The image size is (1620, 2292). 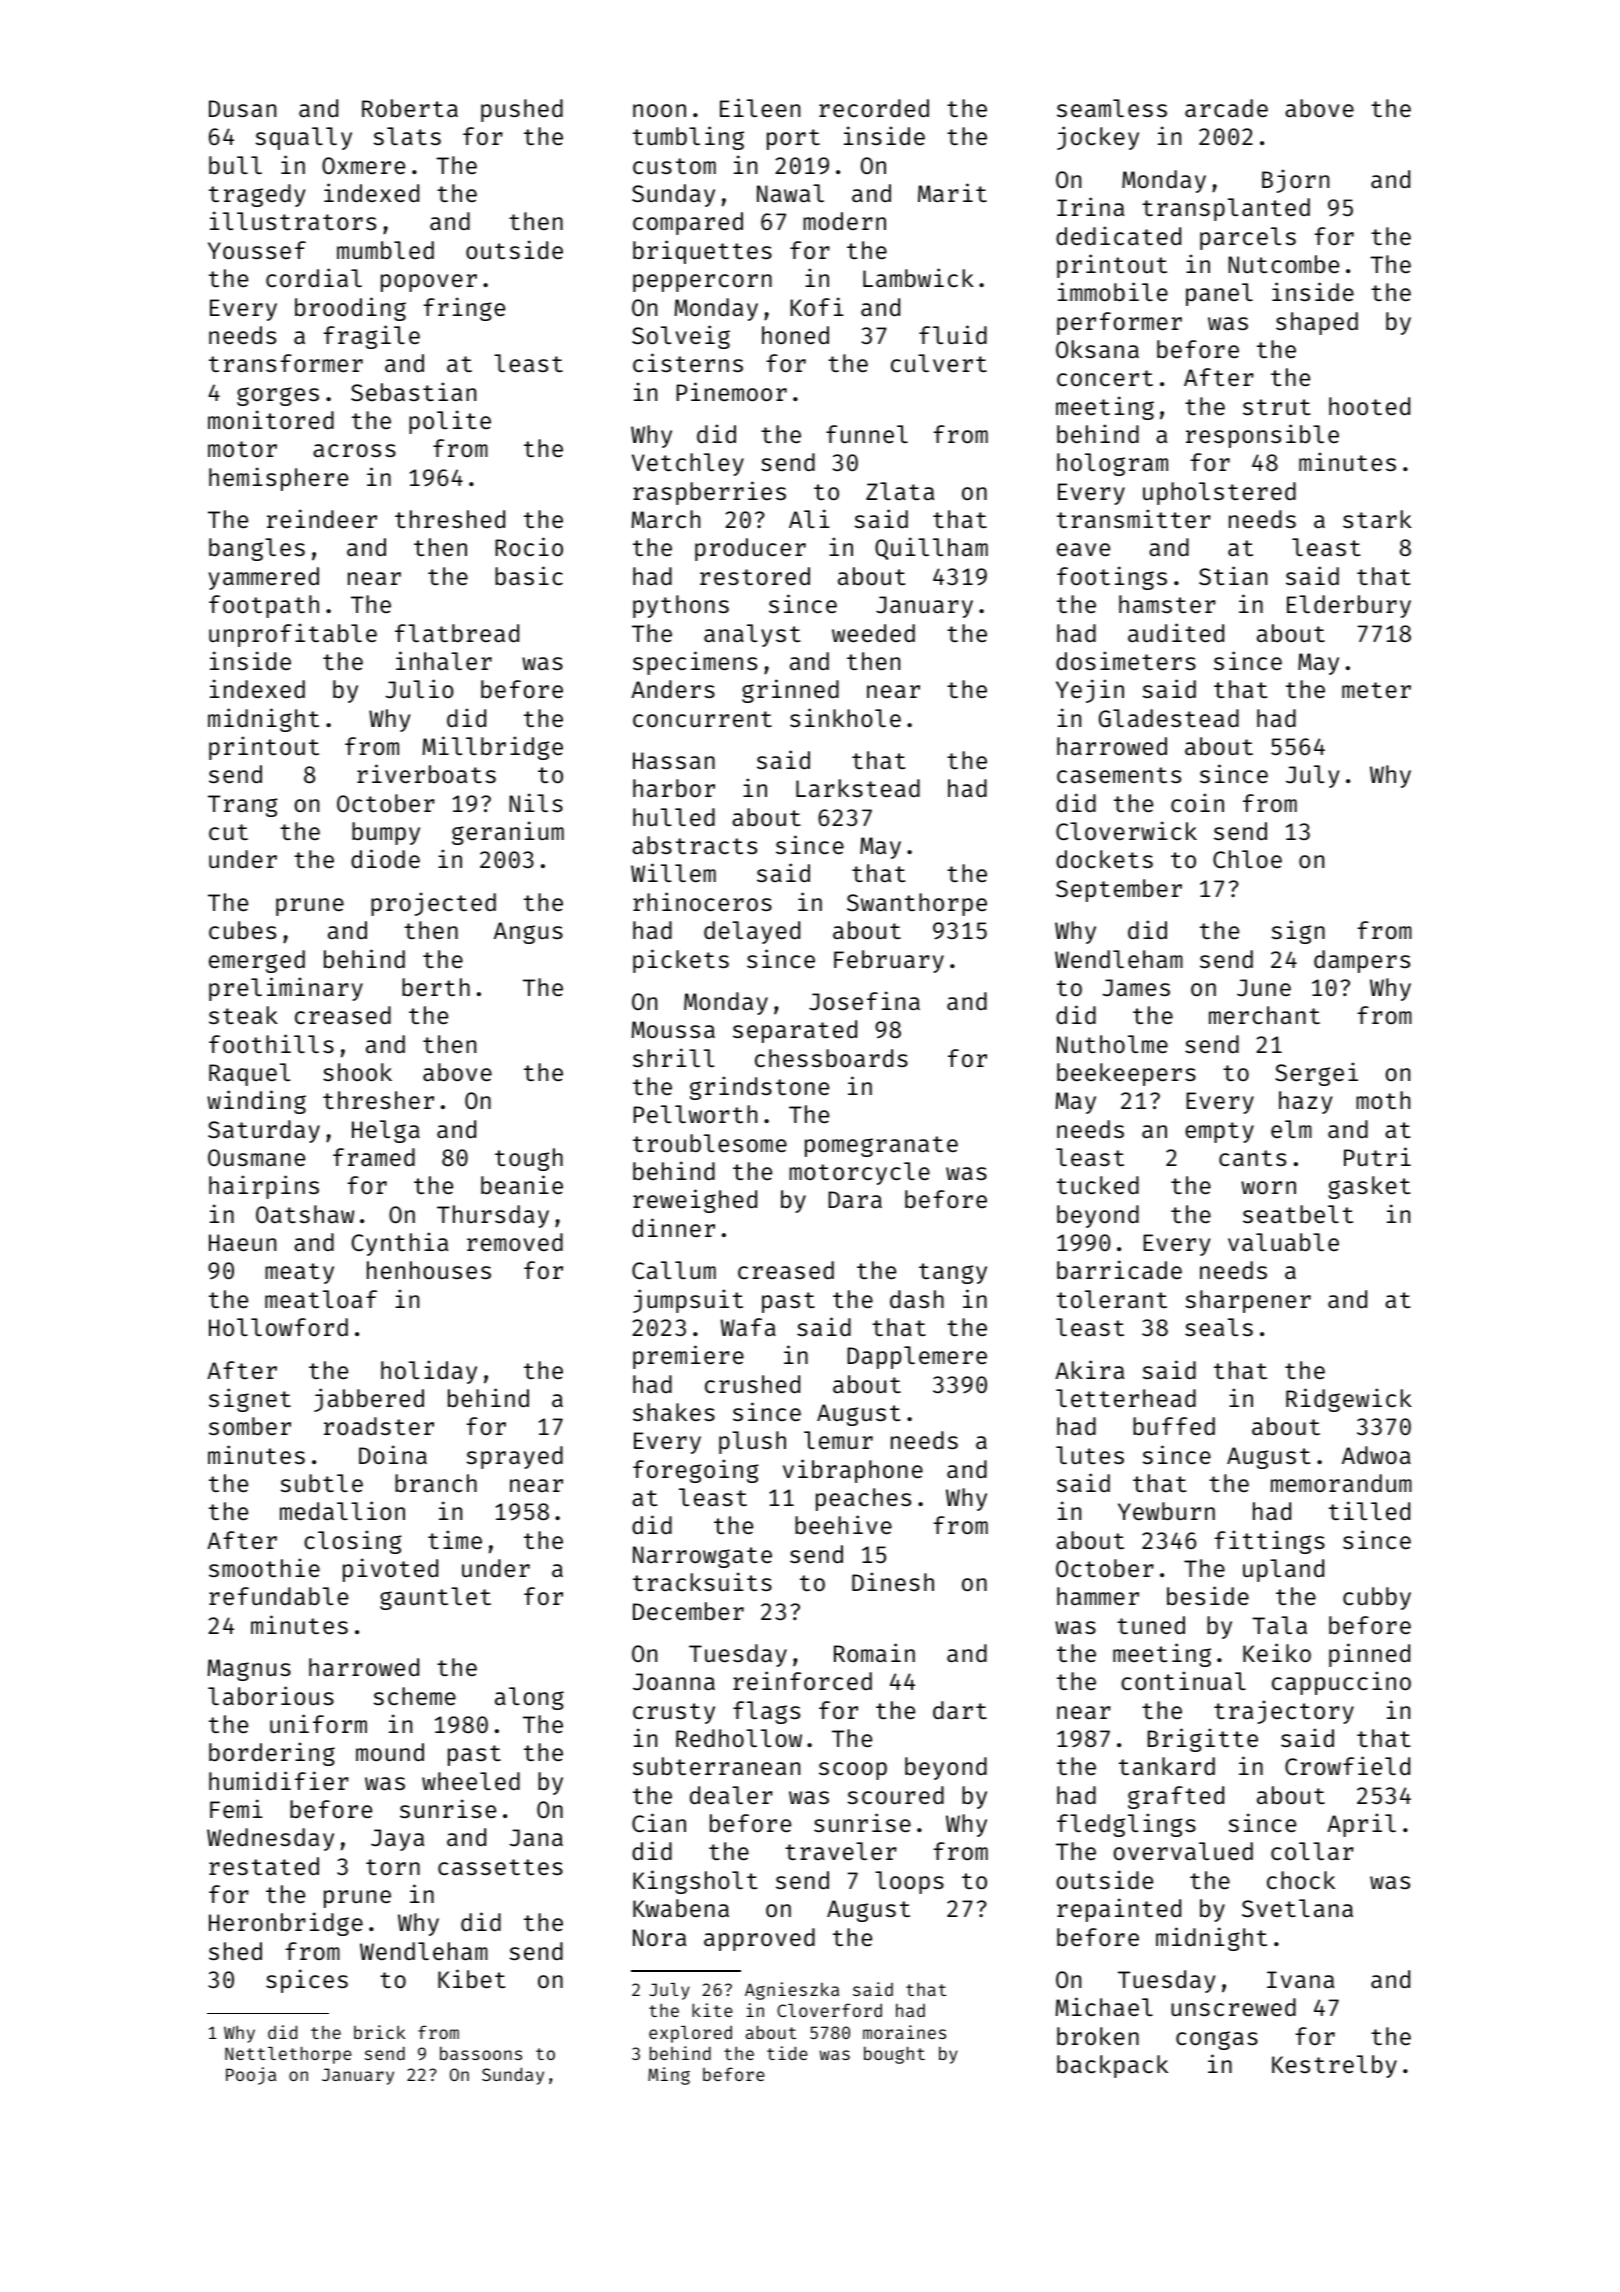 What do you see at coordinates (702, 252) in the screenshot?
I see `briquettes` at bounding box center [702, 252].
